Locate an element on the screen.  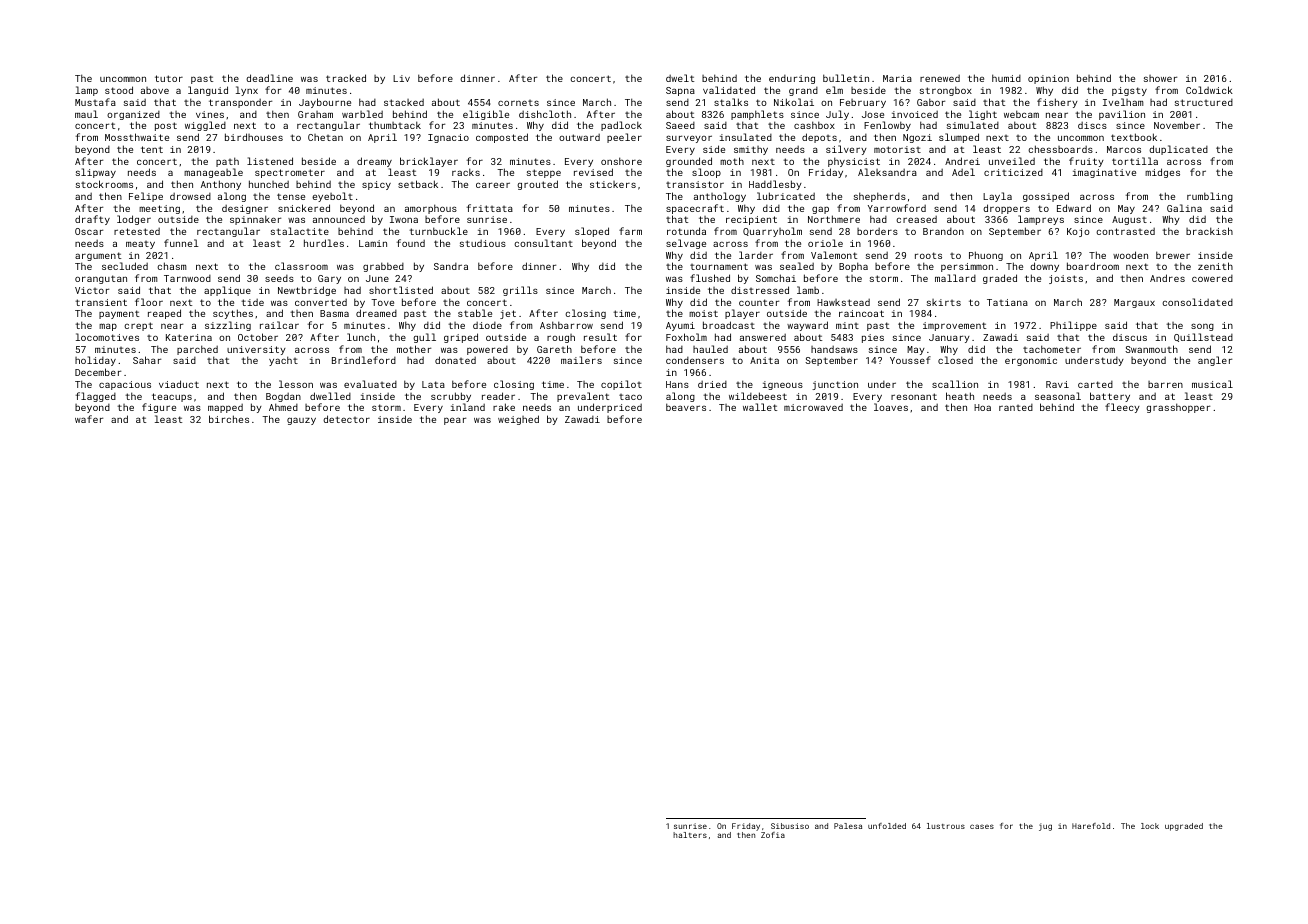
halters is located at coordinates (690, 835).
